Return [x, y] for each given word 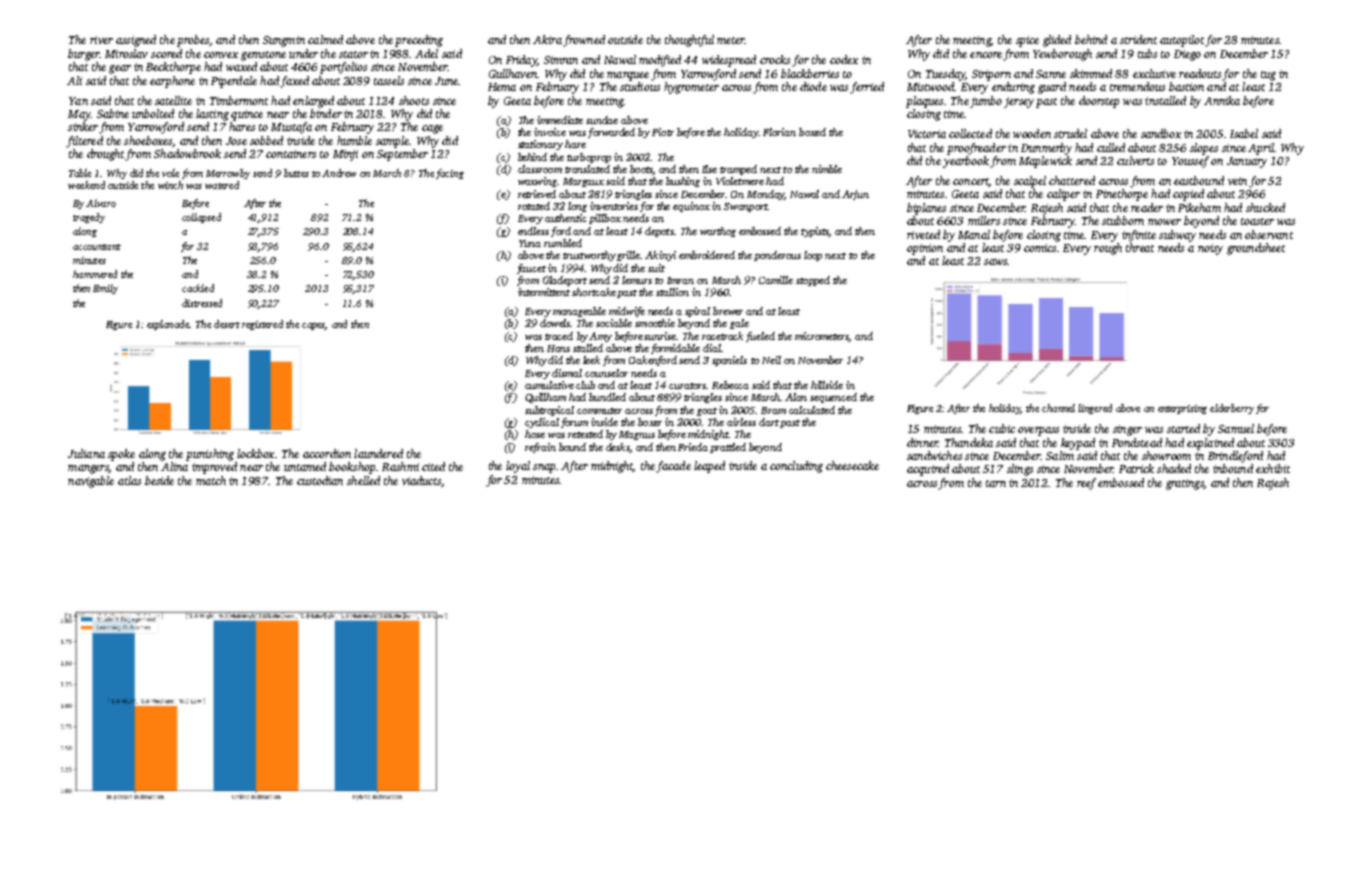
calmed [325, 39]
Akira [547, 39]
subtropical [549, 411]
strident [1138, 39]
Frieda [693, 447]
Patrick [1136, 468]
